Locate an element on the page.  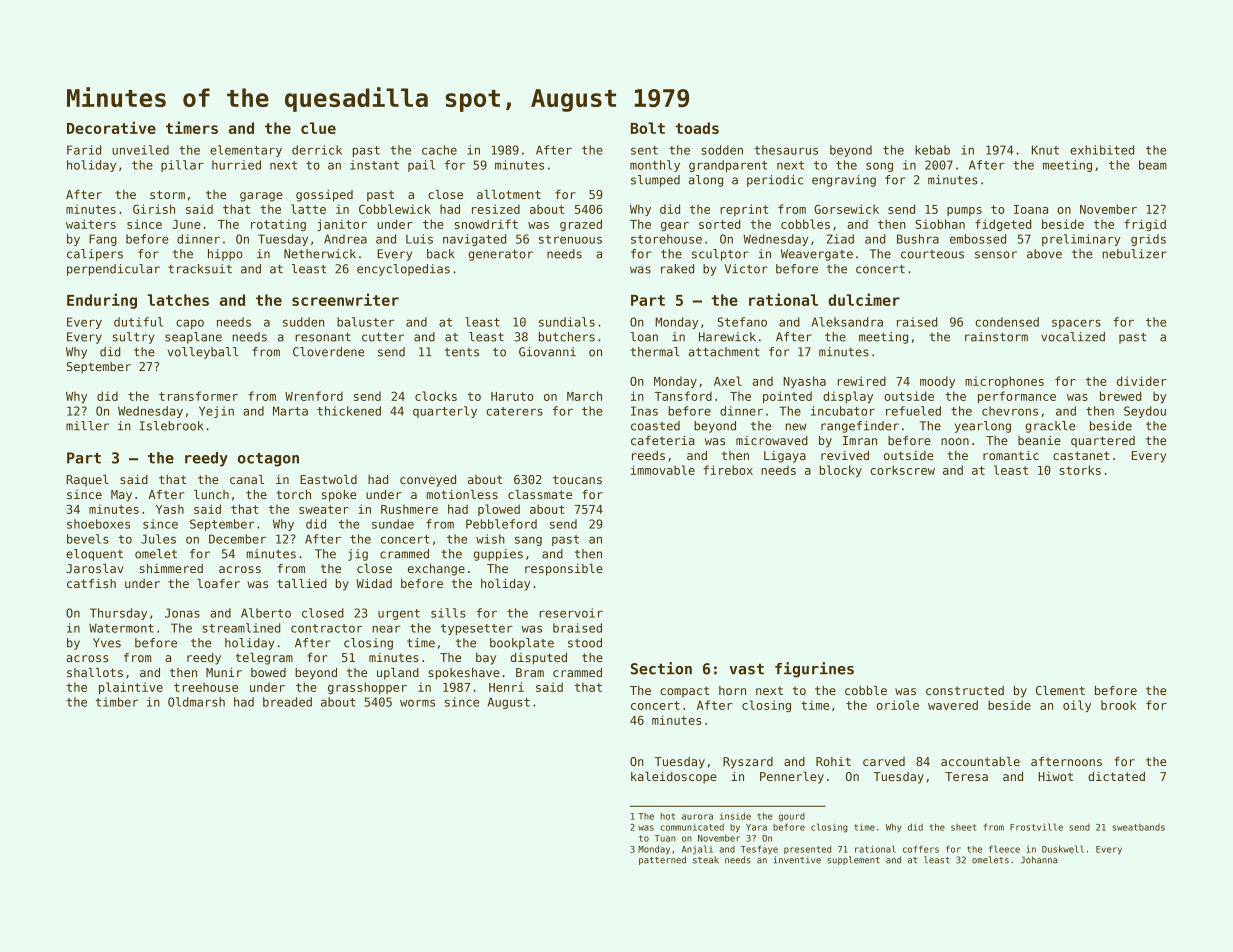
elementary is located at coordinates (246, 151).
